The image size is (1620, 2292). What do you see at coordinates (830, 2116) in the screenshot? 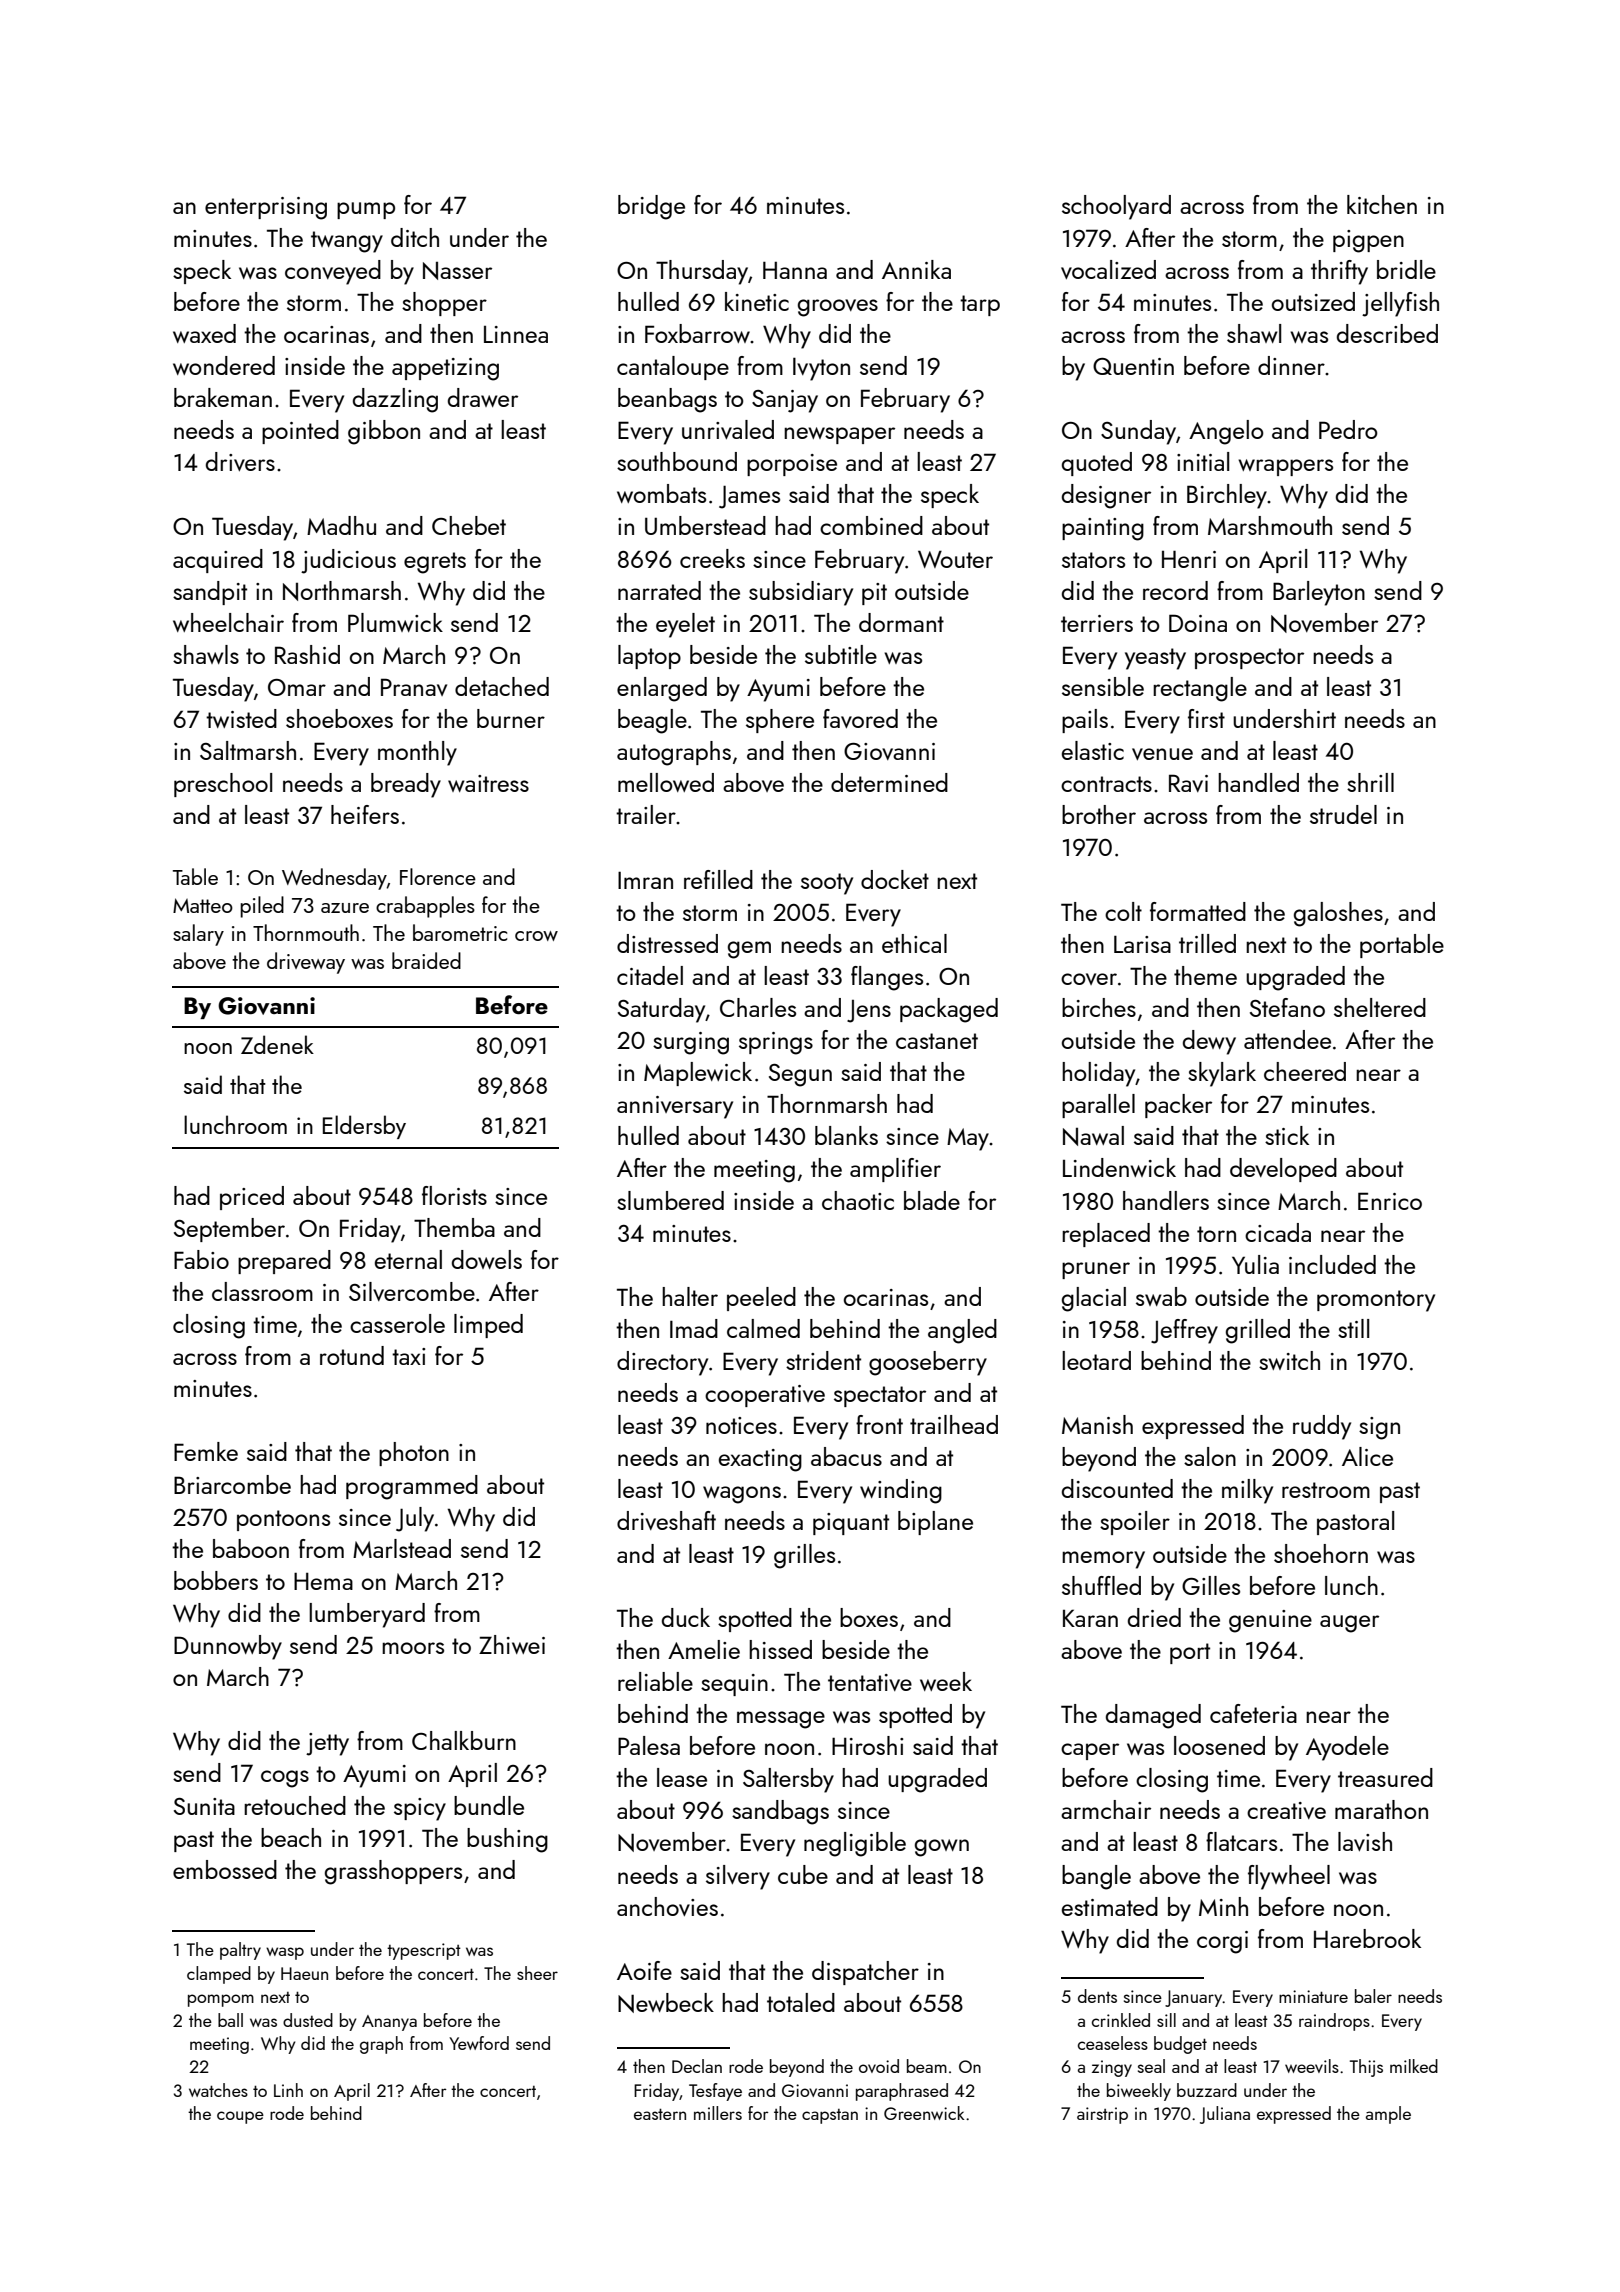
I see `capstan` at bounding box center [830, 2116].
